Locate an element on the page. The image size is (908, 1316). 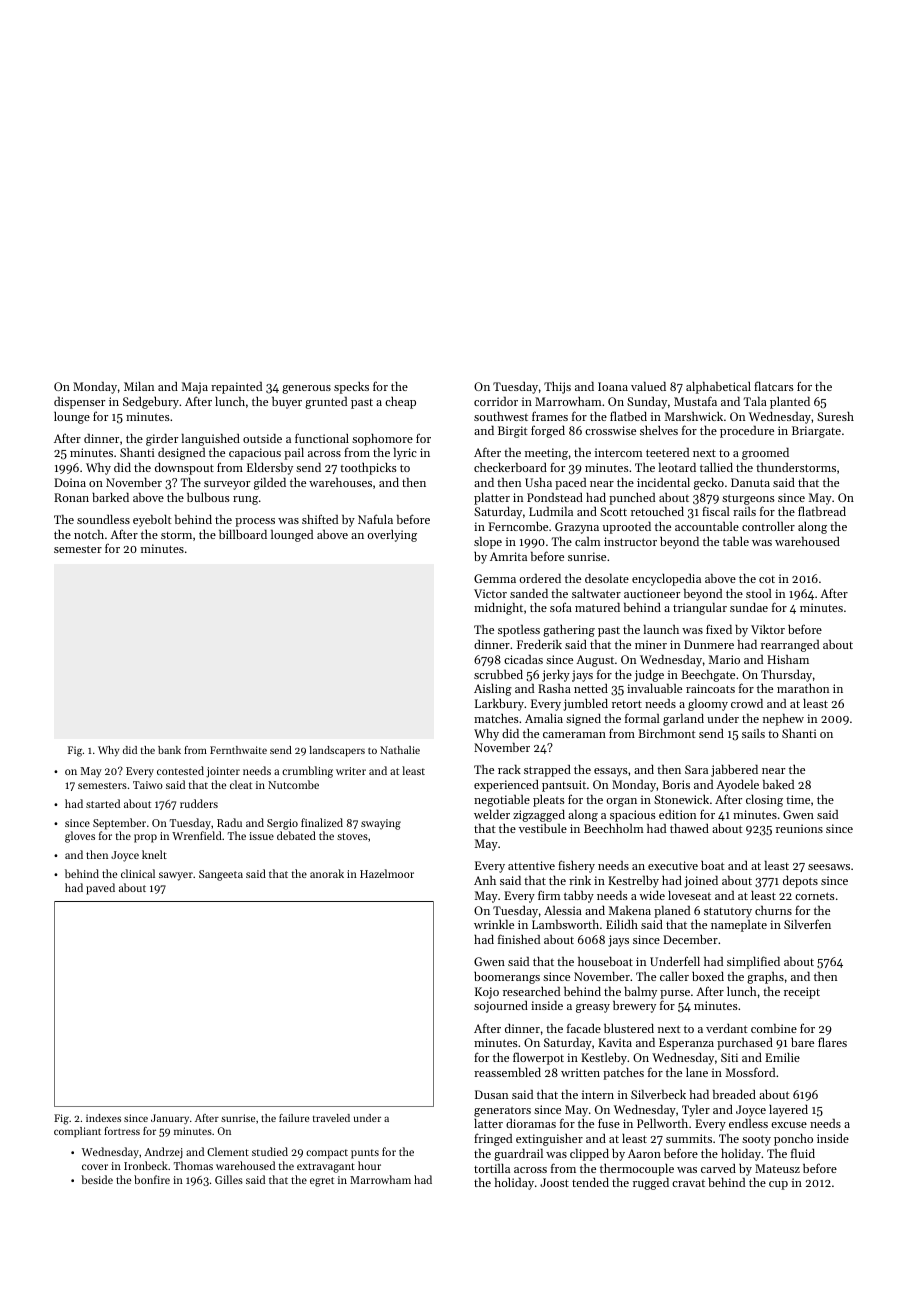
Kojo is located at coordinates (487, 993).
